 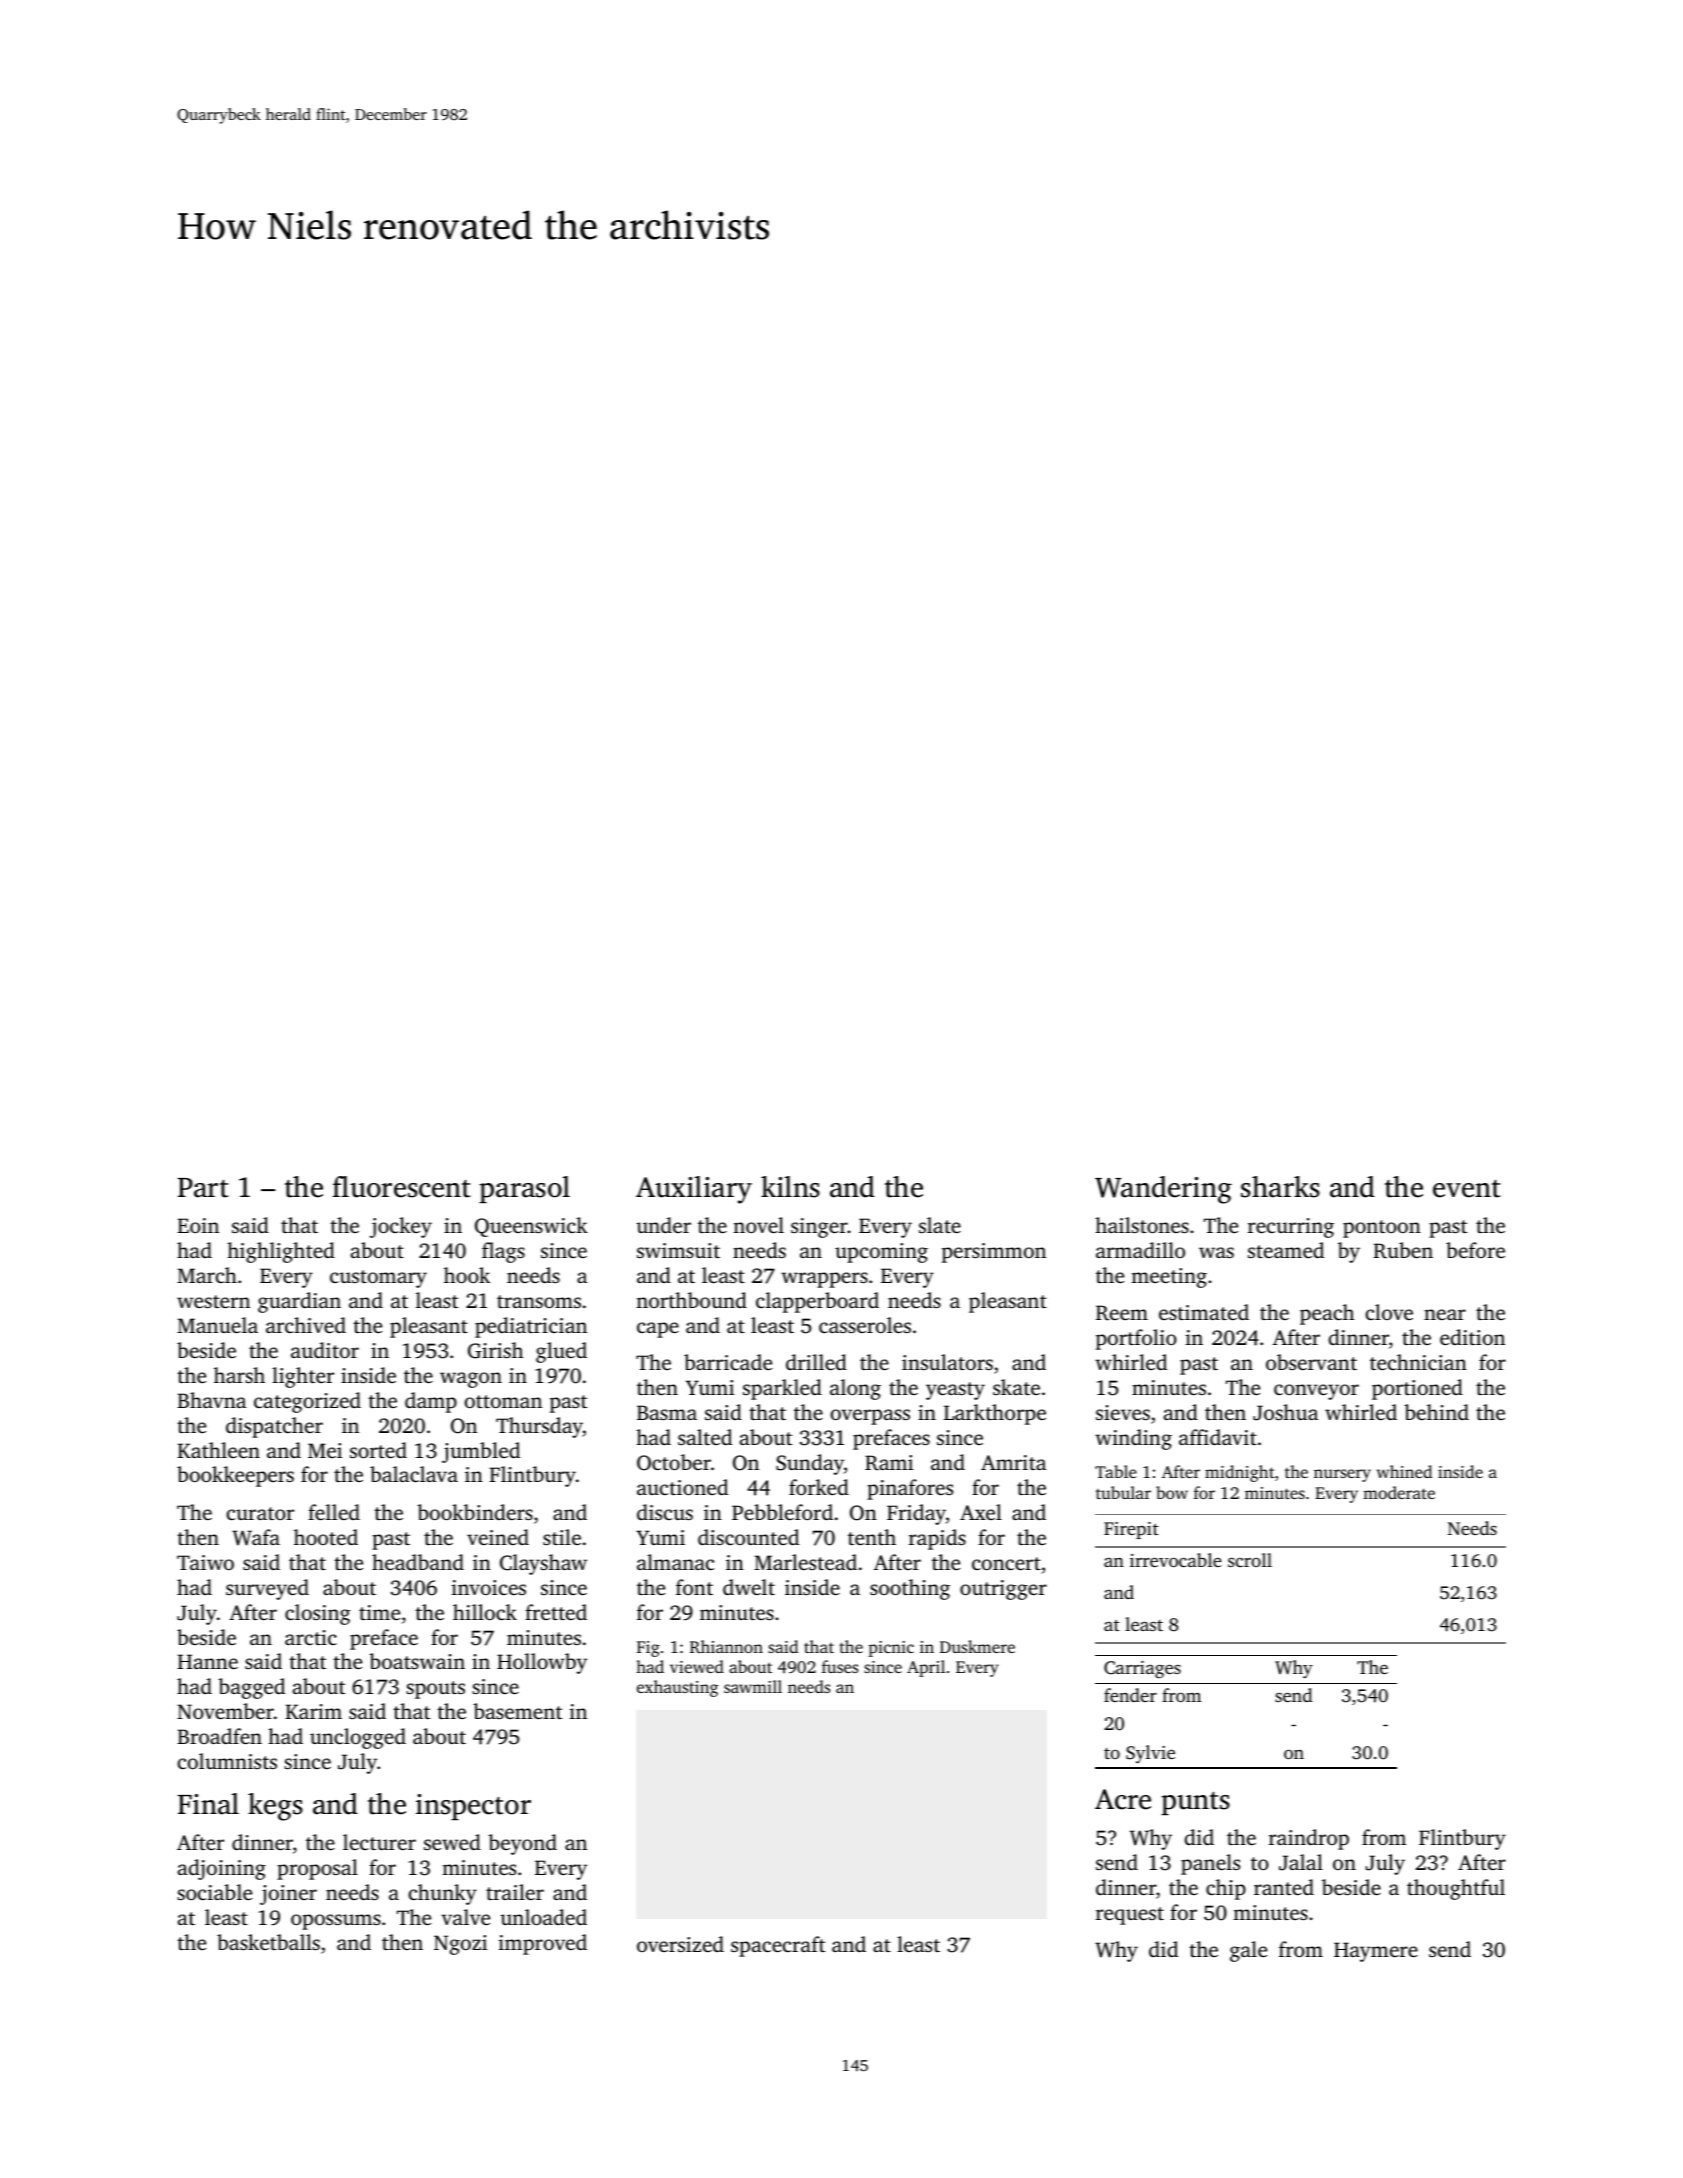 What do you see at coordinates (691, 1300) in the image?
I see `northbound` at bounding box center [691, 1300].
